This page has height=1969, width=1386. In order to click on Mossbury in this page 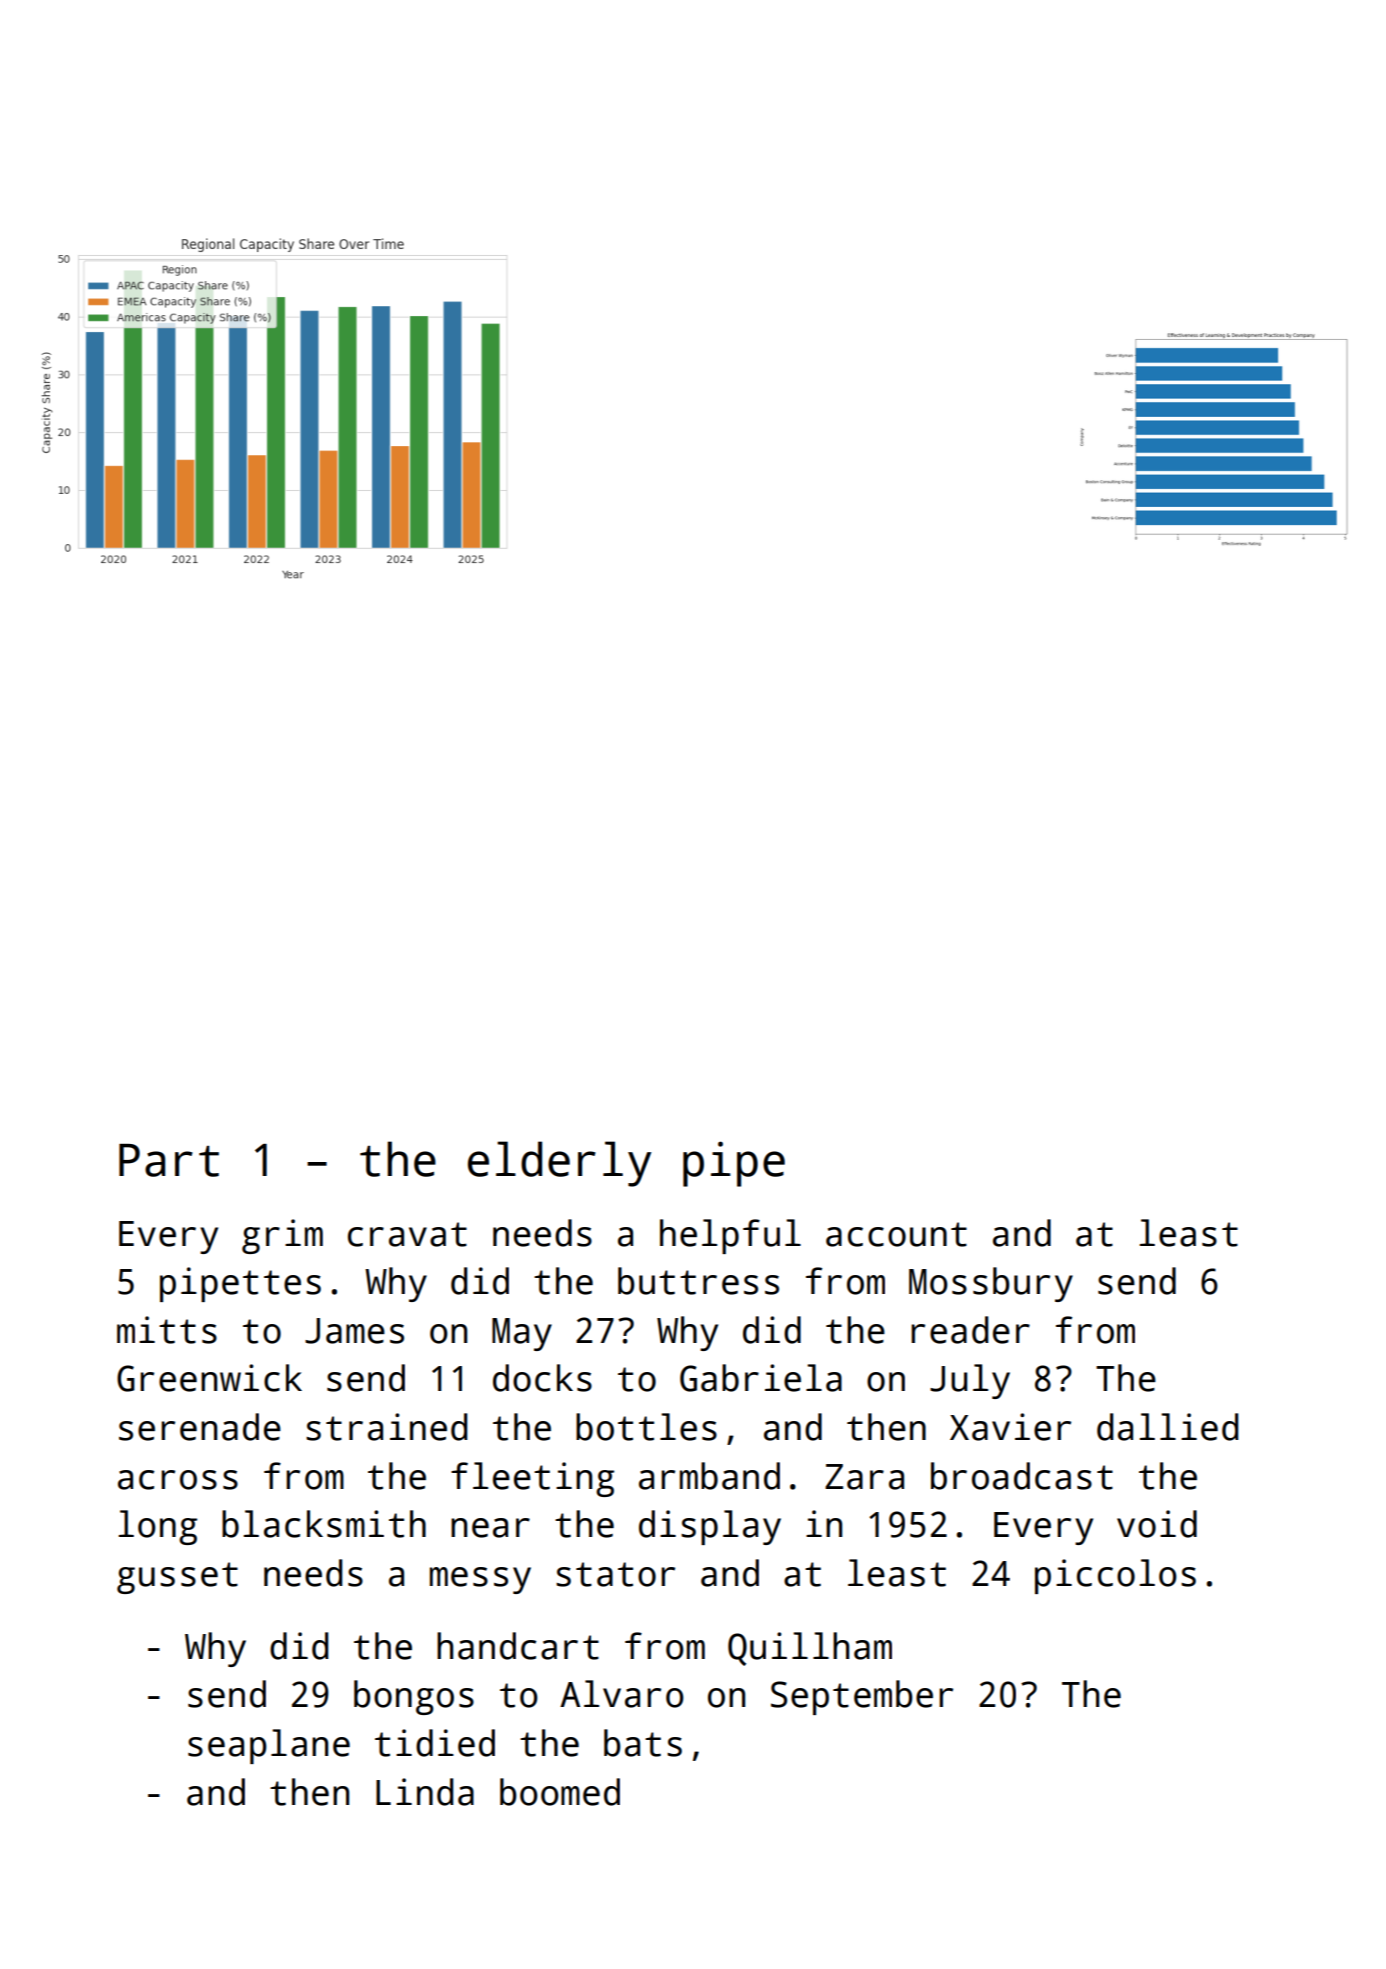, I will do `click(991, 1284)`.
